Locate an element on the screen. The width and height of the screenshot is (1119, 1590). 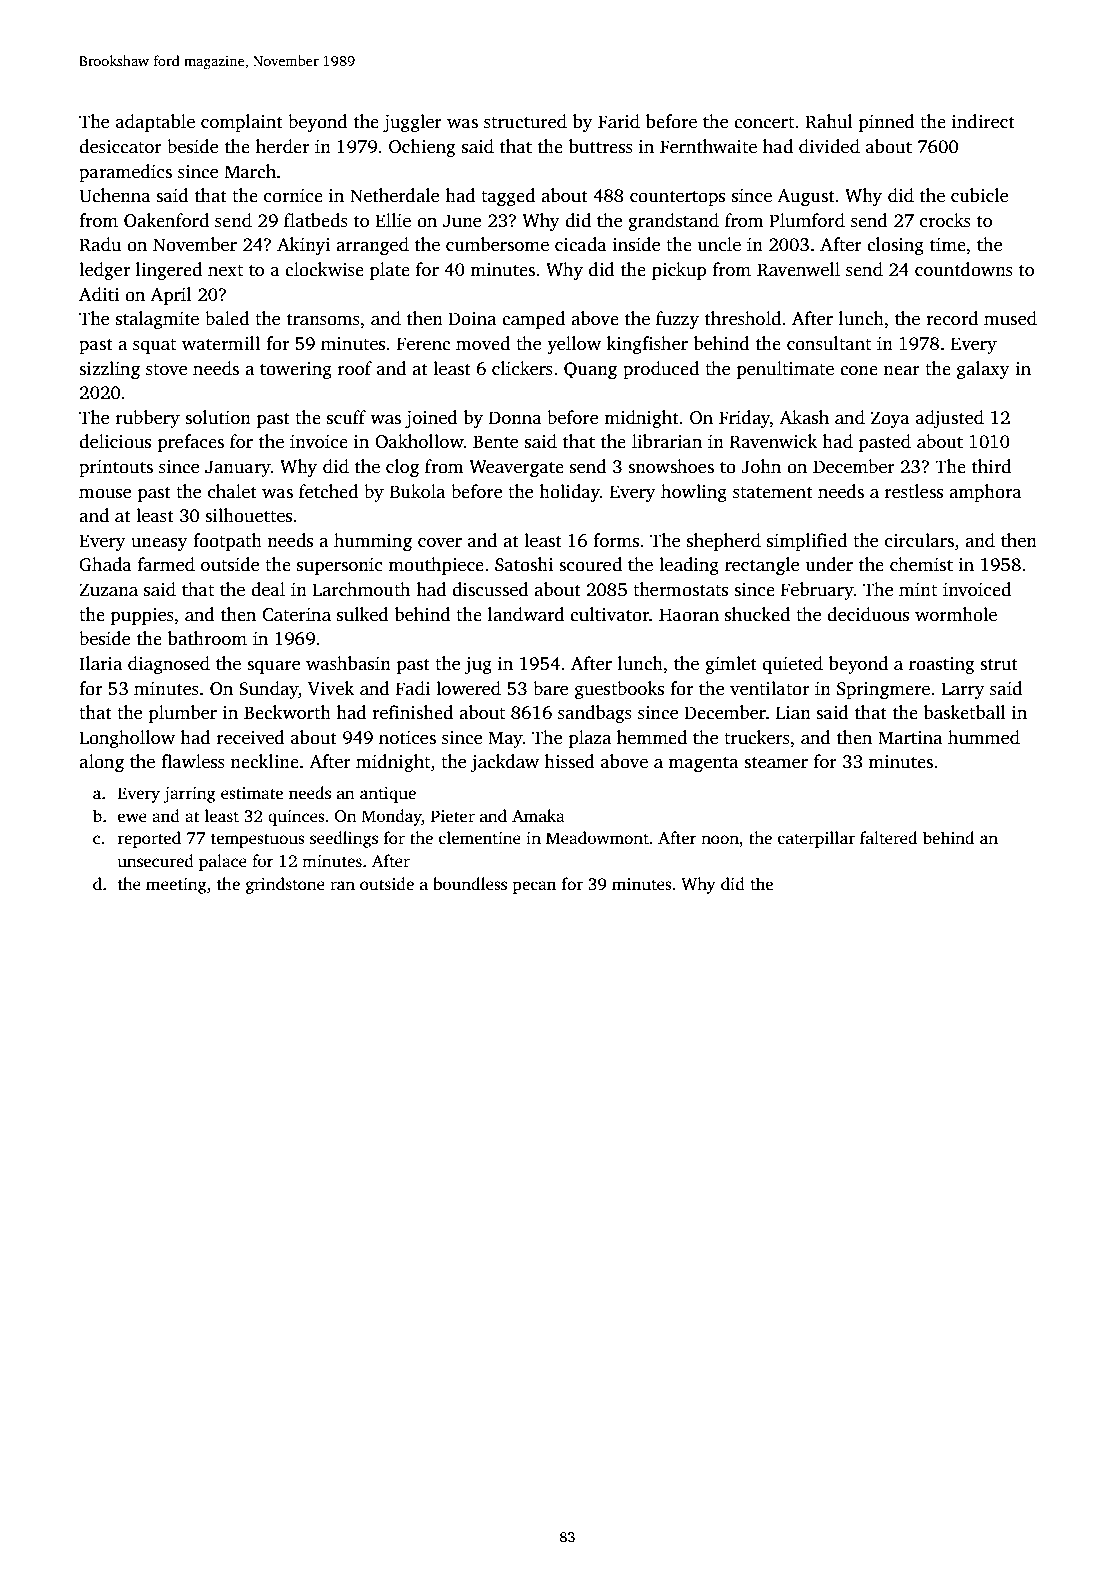
notices is located at coordinates (407, 738).
